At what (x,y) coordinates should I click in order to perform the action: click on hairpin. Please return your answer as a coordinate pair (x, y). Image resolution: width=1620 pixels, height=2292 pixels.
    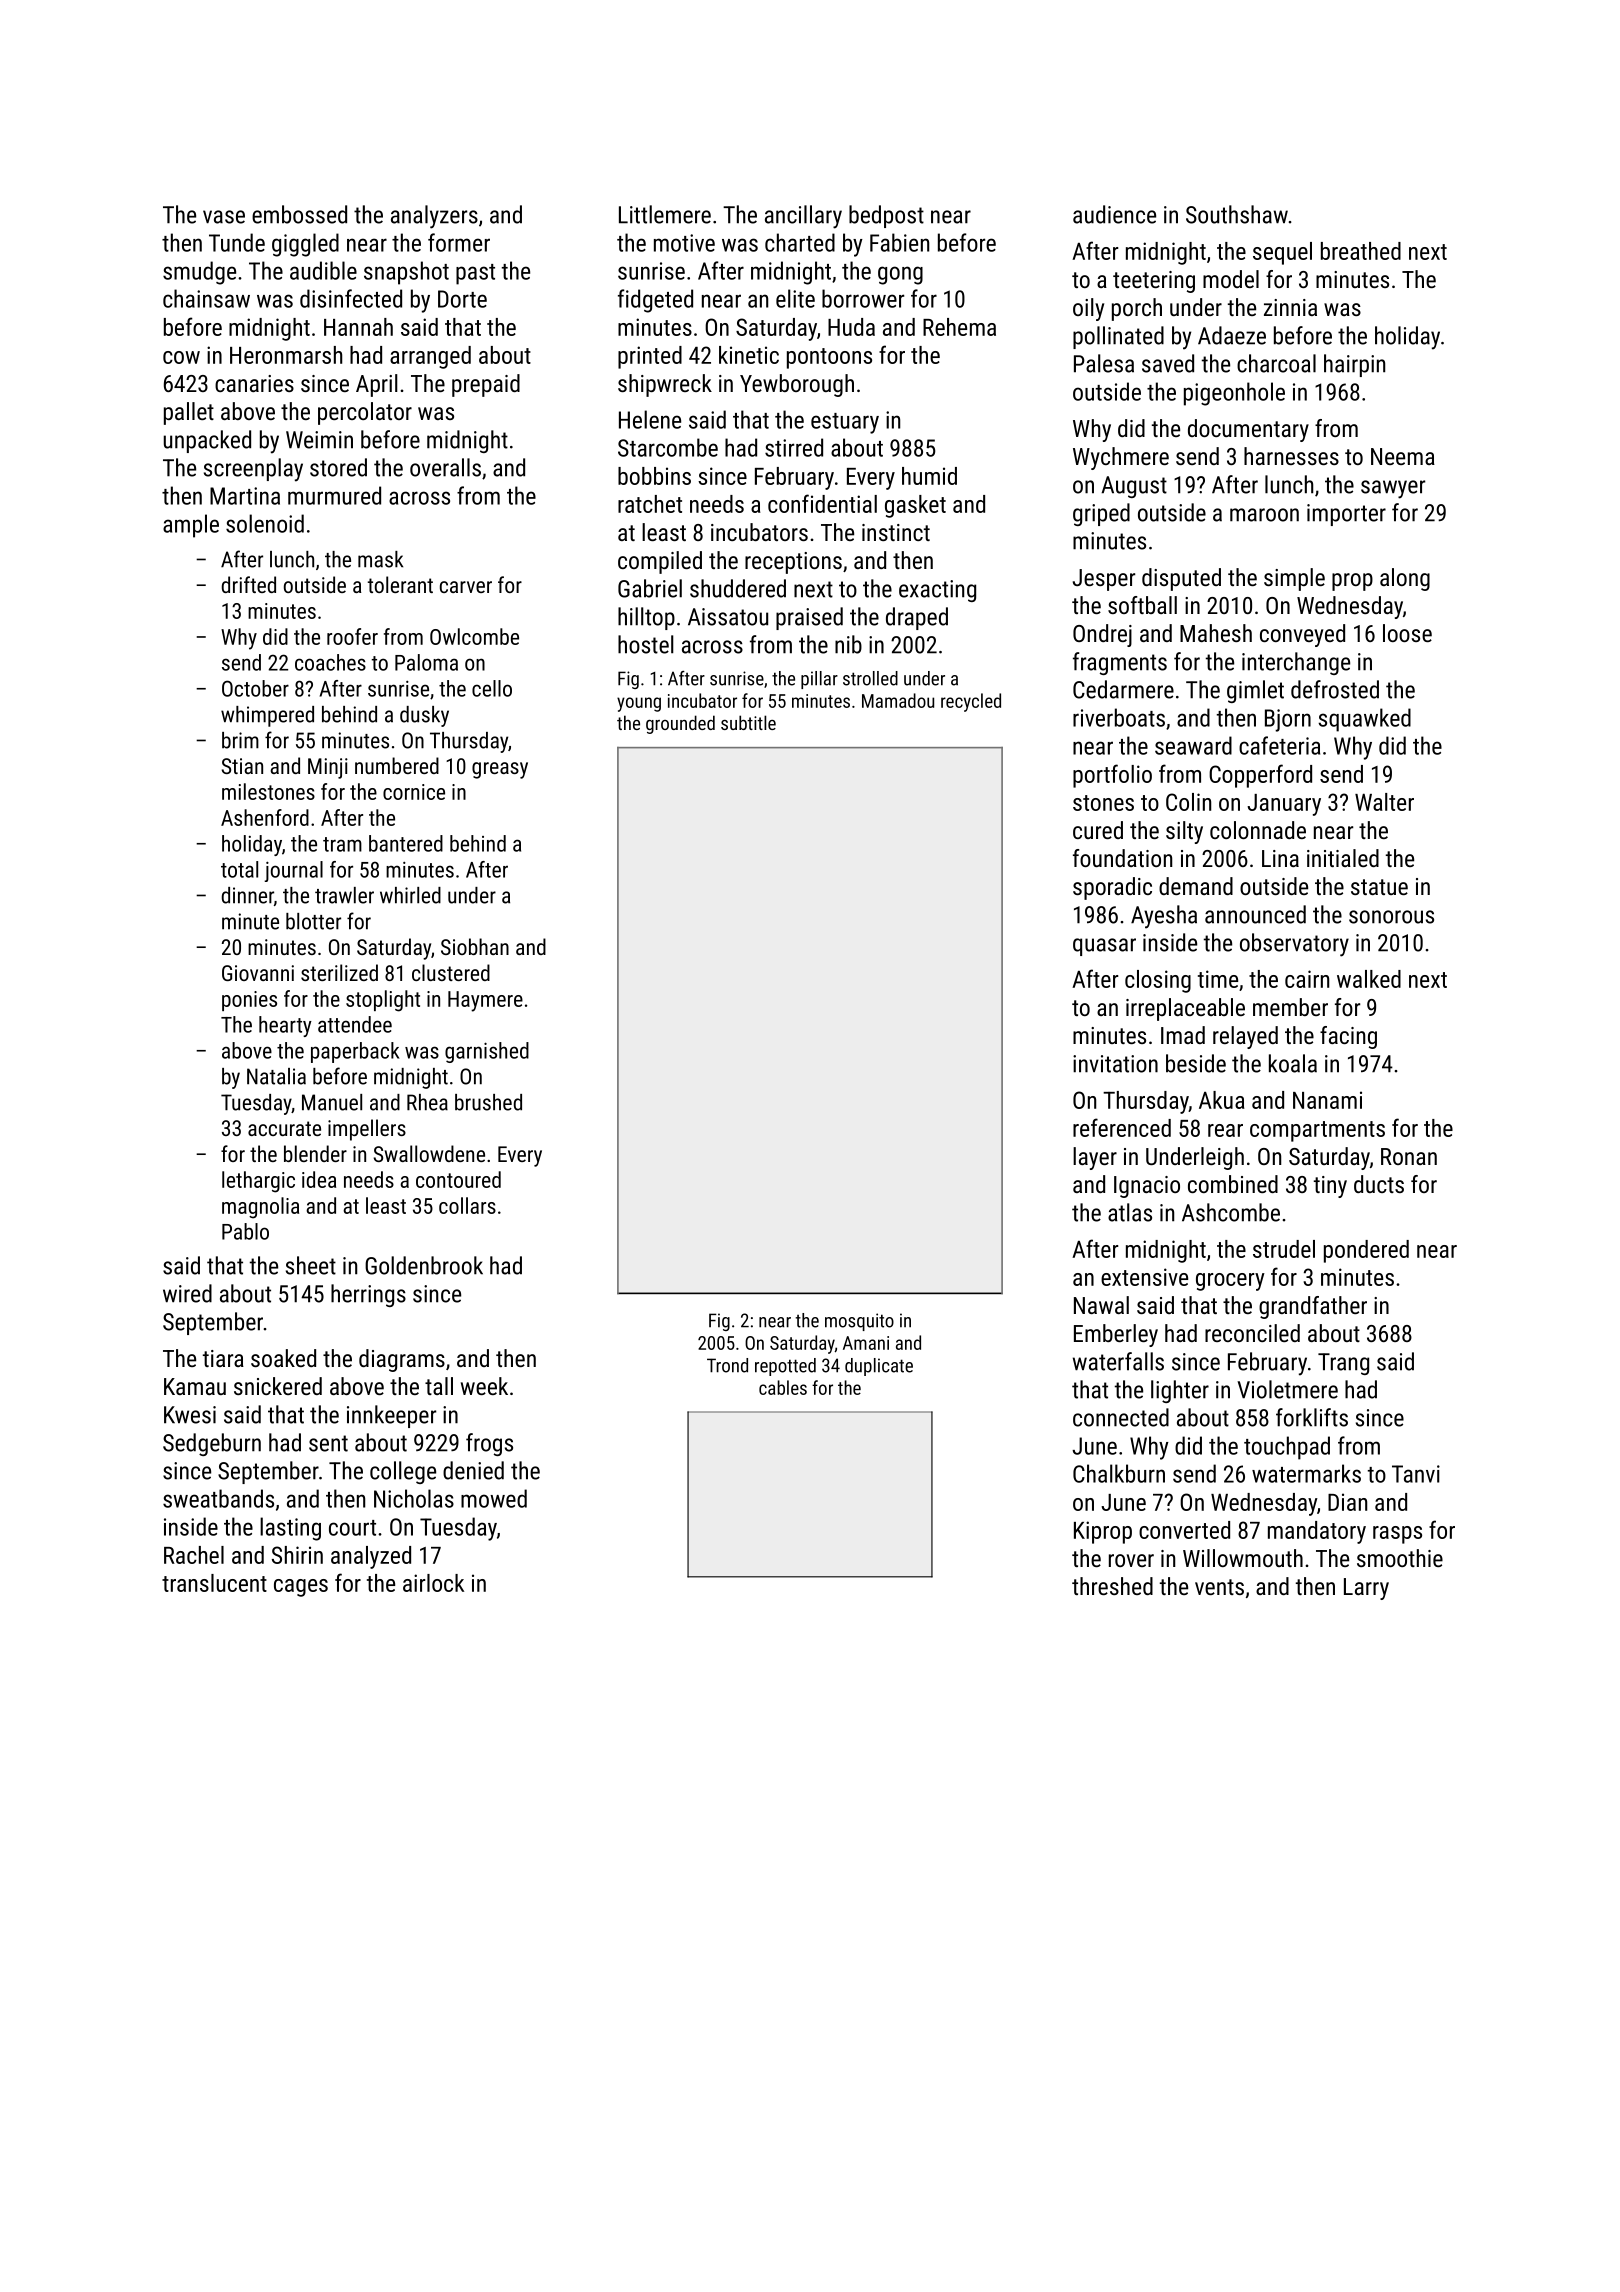
    Looking at the image, I should click on (1354, 365).
